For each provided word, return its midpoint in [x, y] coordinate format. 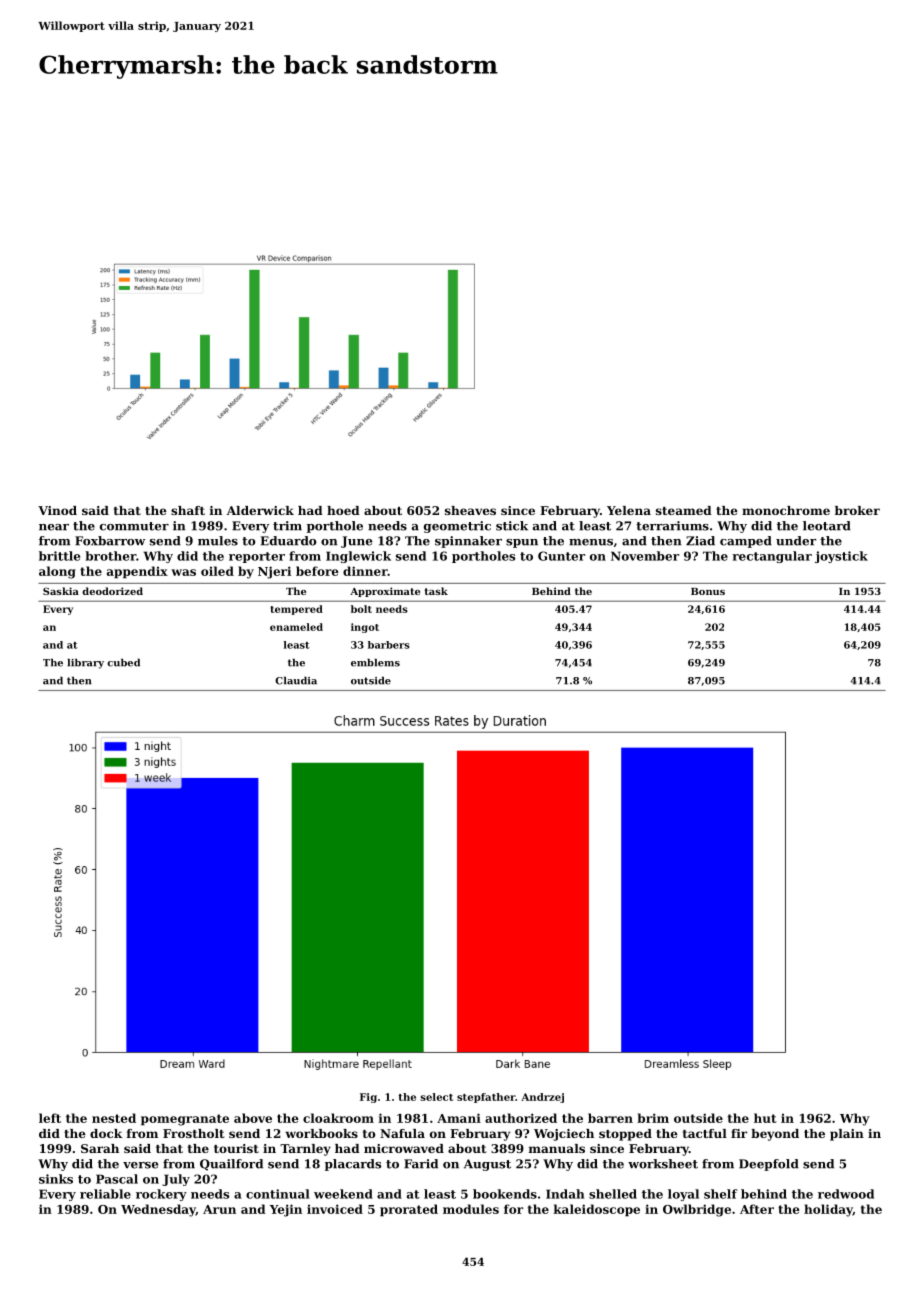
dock [106, 1133]
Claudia [296, 681]
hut [765, 1118]
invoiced [335, 1209]
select [437, 1097]
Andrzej [542, 1098]
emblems [375, 663]
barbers [389, 645]
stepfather [486, 1098]
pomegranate [185, 1120]
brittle [59, 556]
